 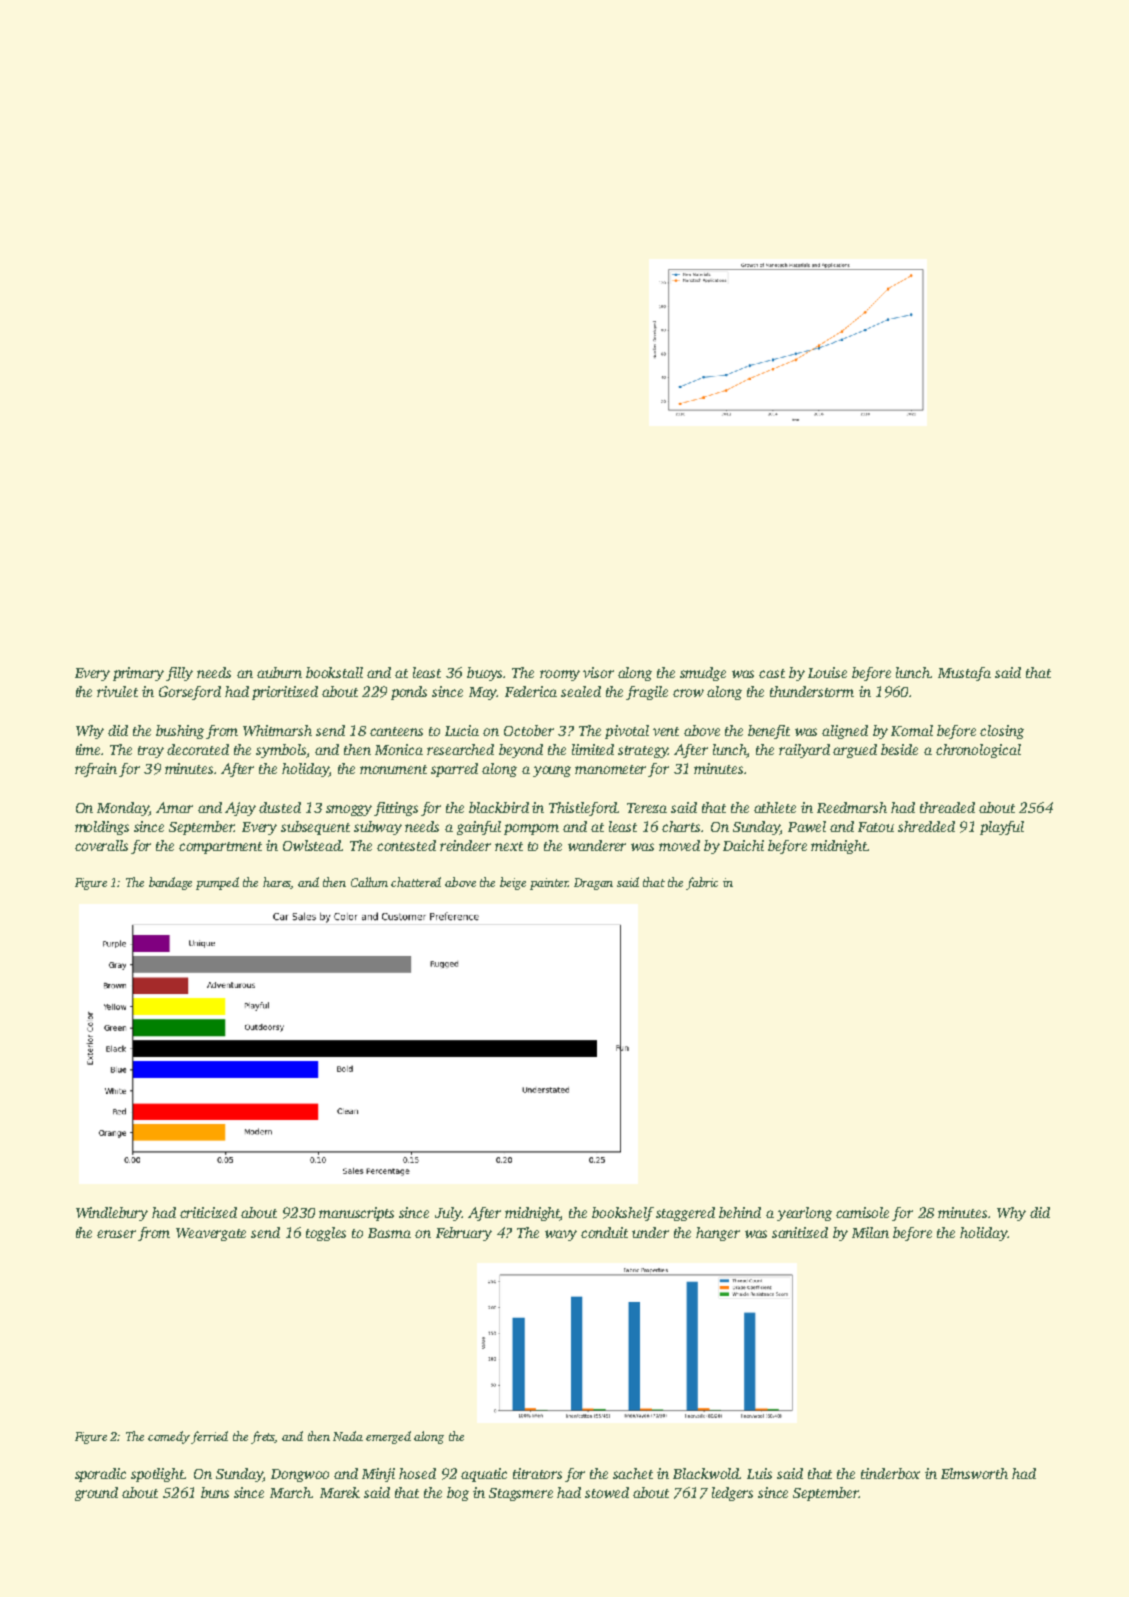 What do you see at coordinates (409, 693) in the screenshot?
I see `ponds` at bounding box center [409, 693].
